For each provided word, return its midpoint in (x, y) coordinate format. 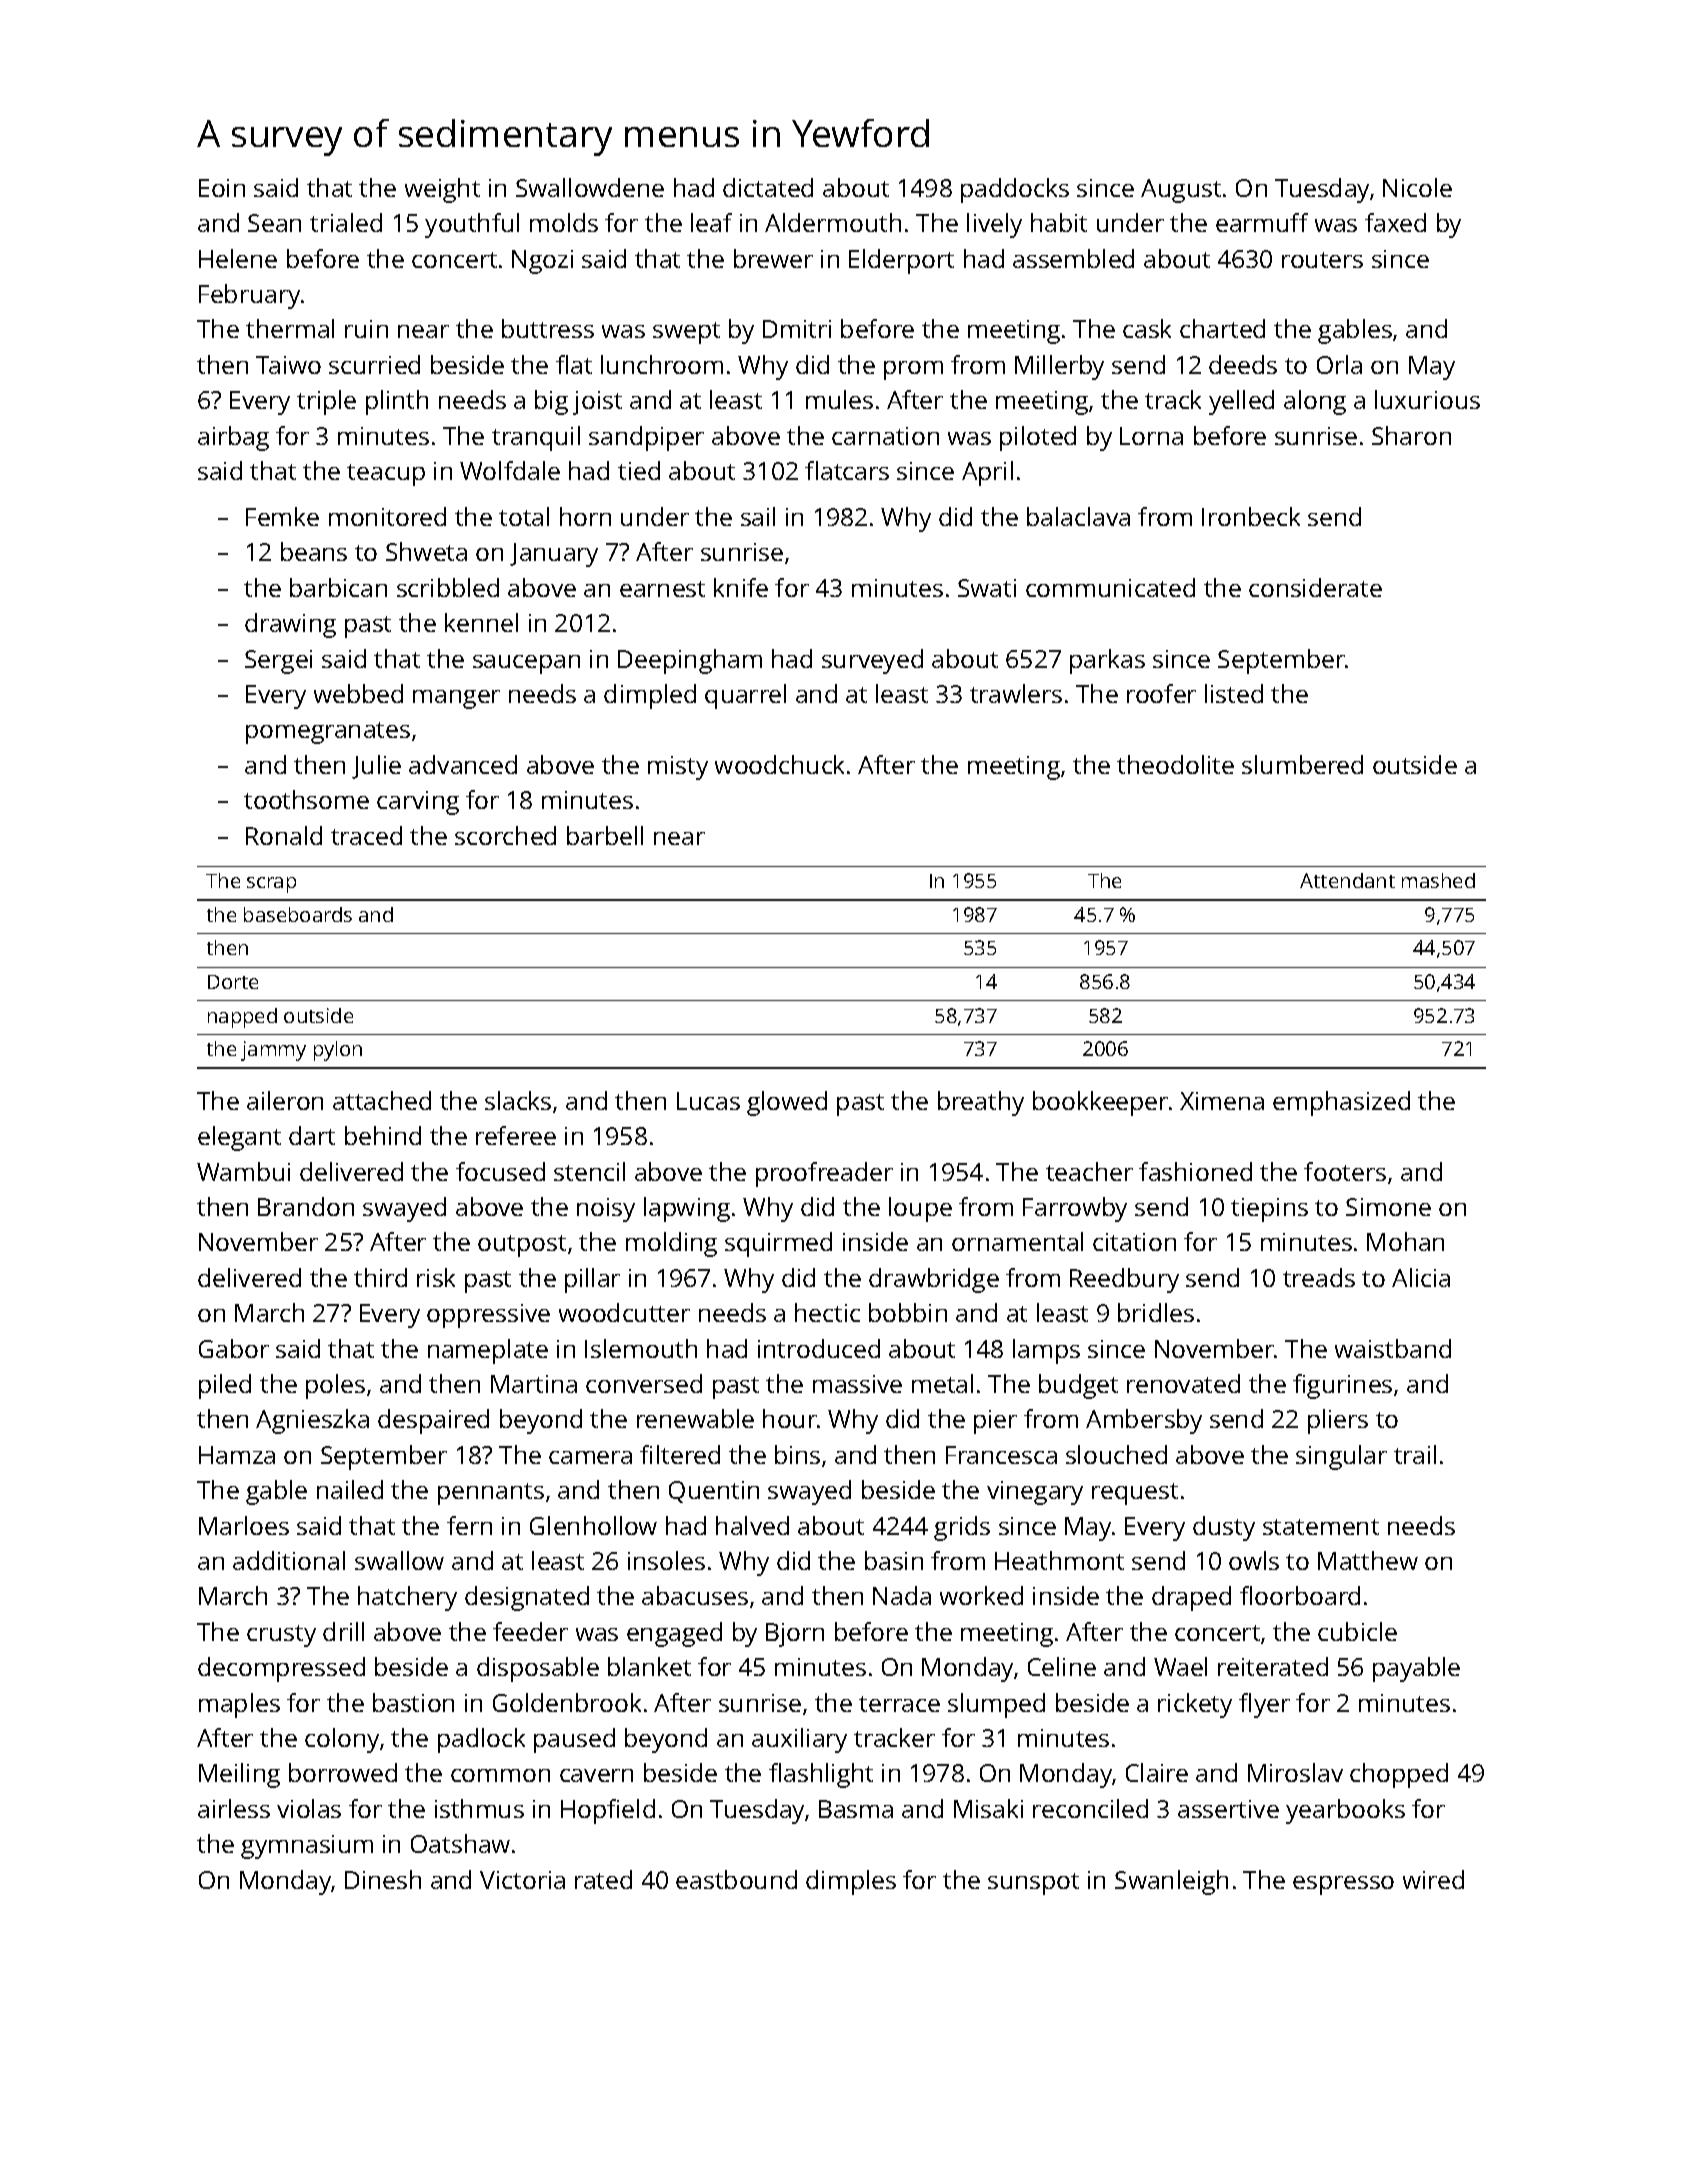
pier (995, 1422)
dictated (768, 187)
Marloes (244, 1525)
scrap (271, 885)
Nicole (1417, 187)
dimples (851, 1882)
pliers (1338, 1421)
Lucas (708, 1101)
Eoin (222, 188)
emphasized (1341, 1103)
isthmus (479, 1808)
